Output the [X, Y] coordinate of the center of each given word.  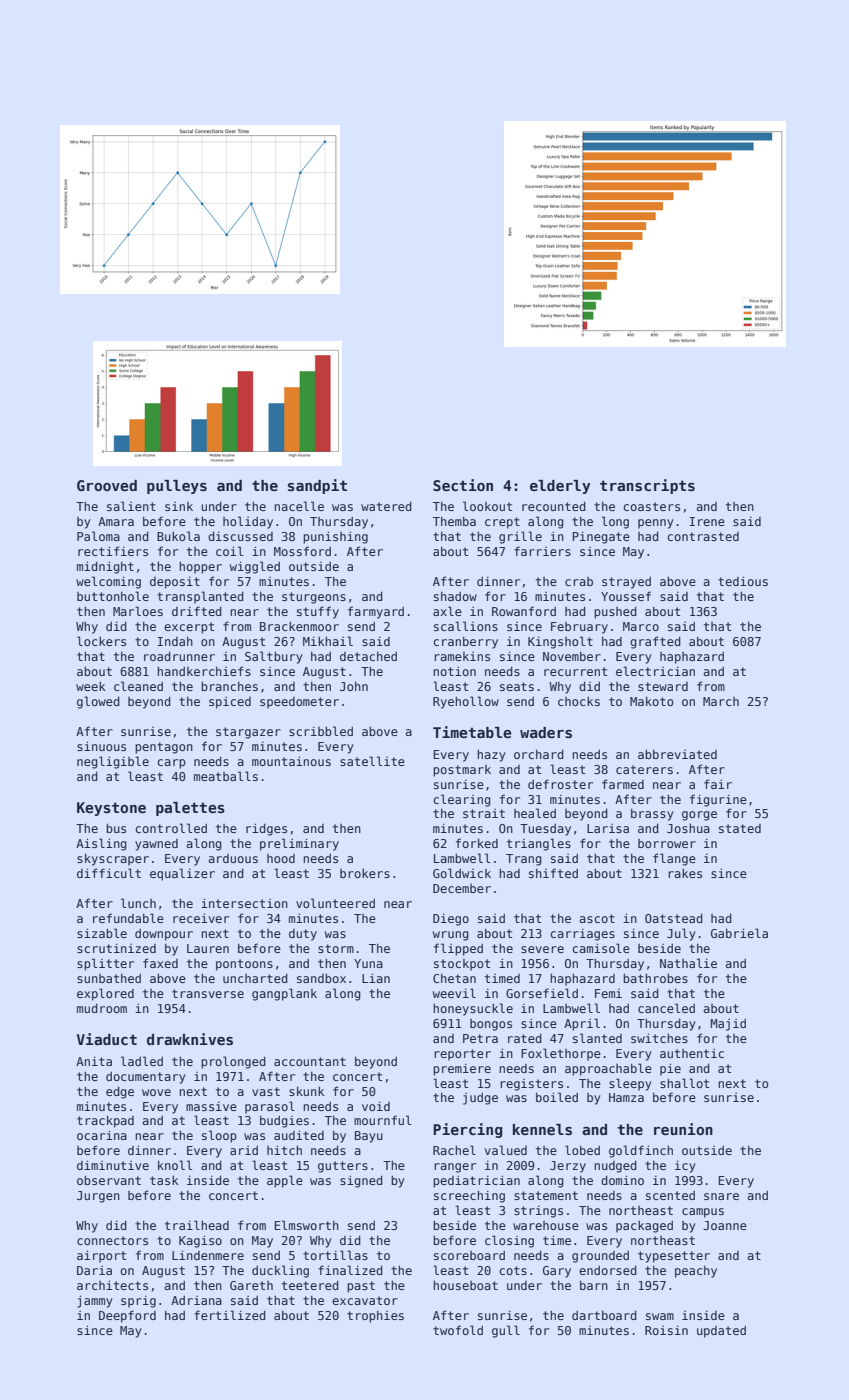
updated [721, 1332]
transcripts [647, 486]
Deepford [127, 1316]
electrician [655, 671]
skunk [306, 1091]
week [90, 686]
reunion [683, 1129]
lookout [487, 506]
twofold [458, 1330]
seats [517, 686]
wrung [451, 936]
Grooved [107, 485]
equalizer [182, 874]
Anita [94, 1061]
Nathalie [688, 963]
